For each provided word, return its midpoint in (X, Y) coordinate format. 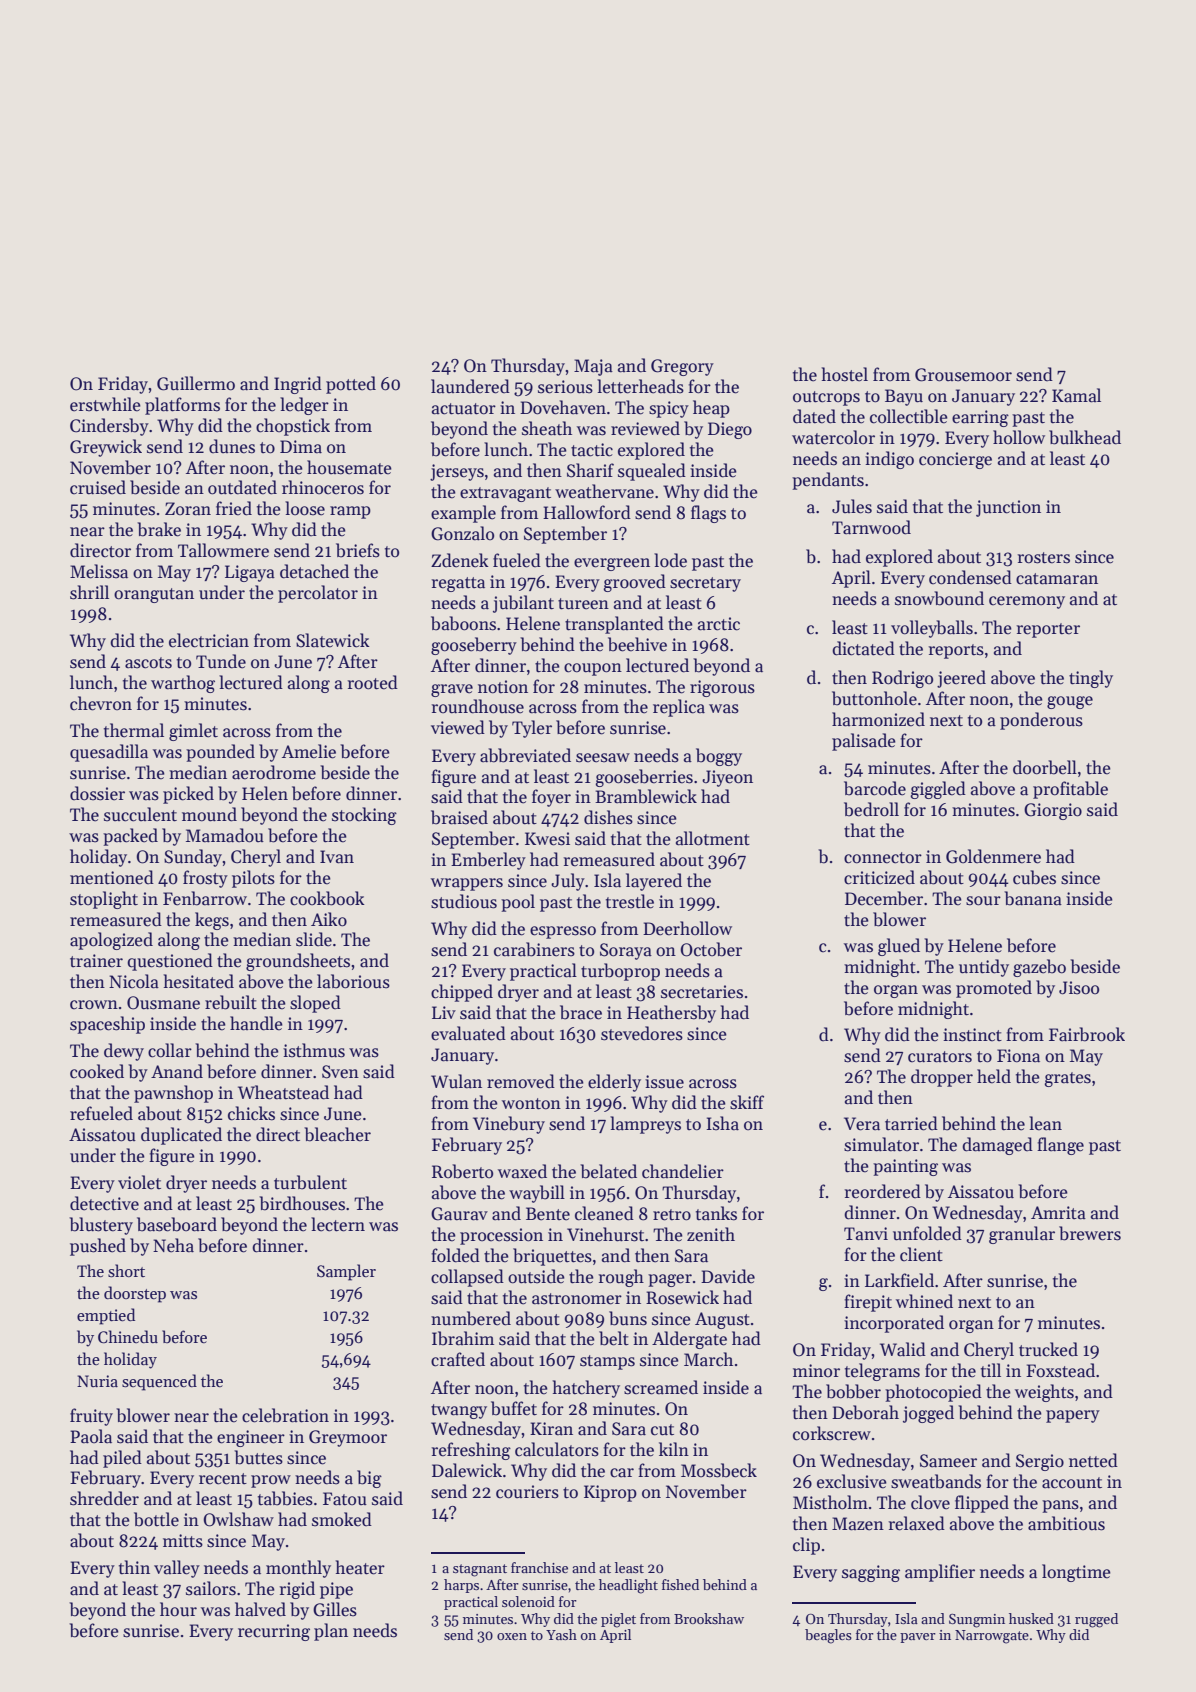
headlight (628, 1586)
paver (918, 1638)
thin (134, 1567)
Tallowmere (223, 550)
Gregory (682, 367)
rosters (1043, 558)
